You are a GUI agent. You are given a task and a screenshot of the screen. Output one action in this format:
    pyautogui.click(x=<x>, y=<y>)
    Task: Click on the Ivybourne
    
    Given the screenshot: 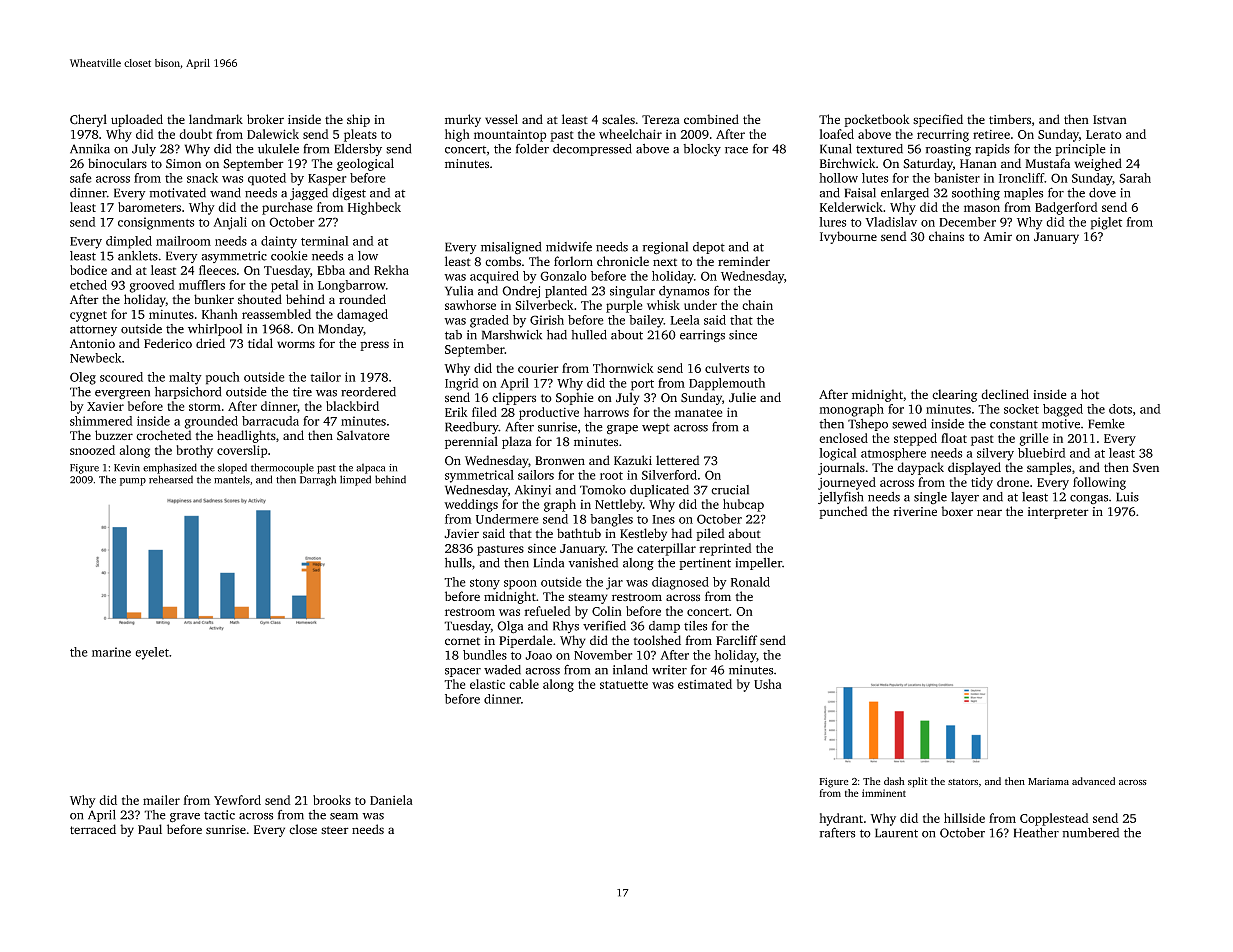 What is the action you would take?
    pyautogui.click(x=848, y=237)
